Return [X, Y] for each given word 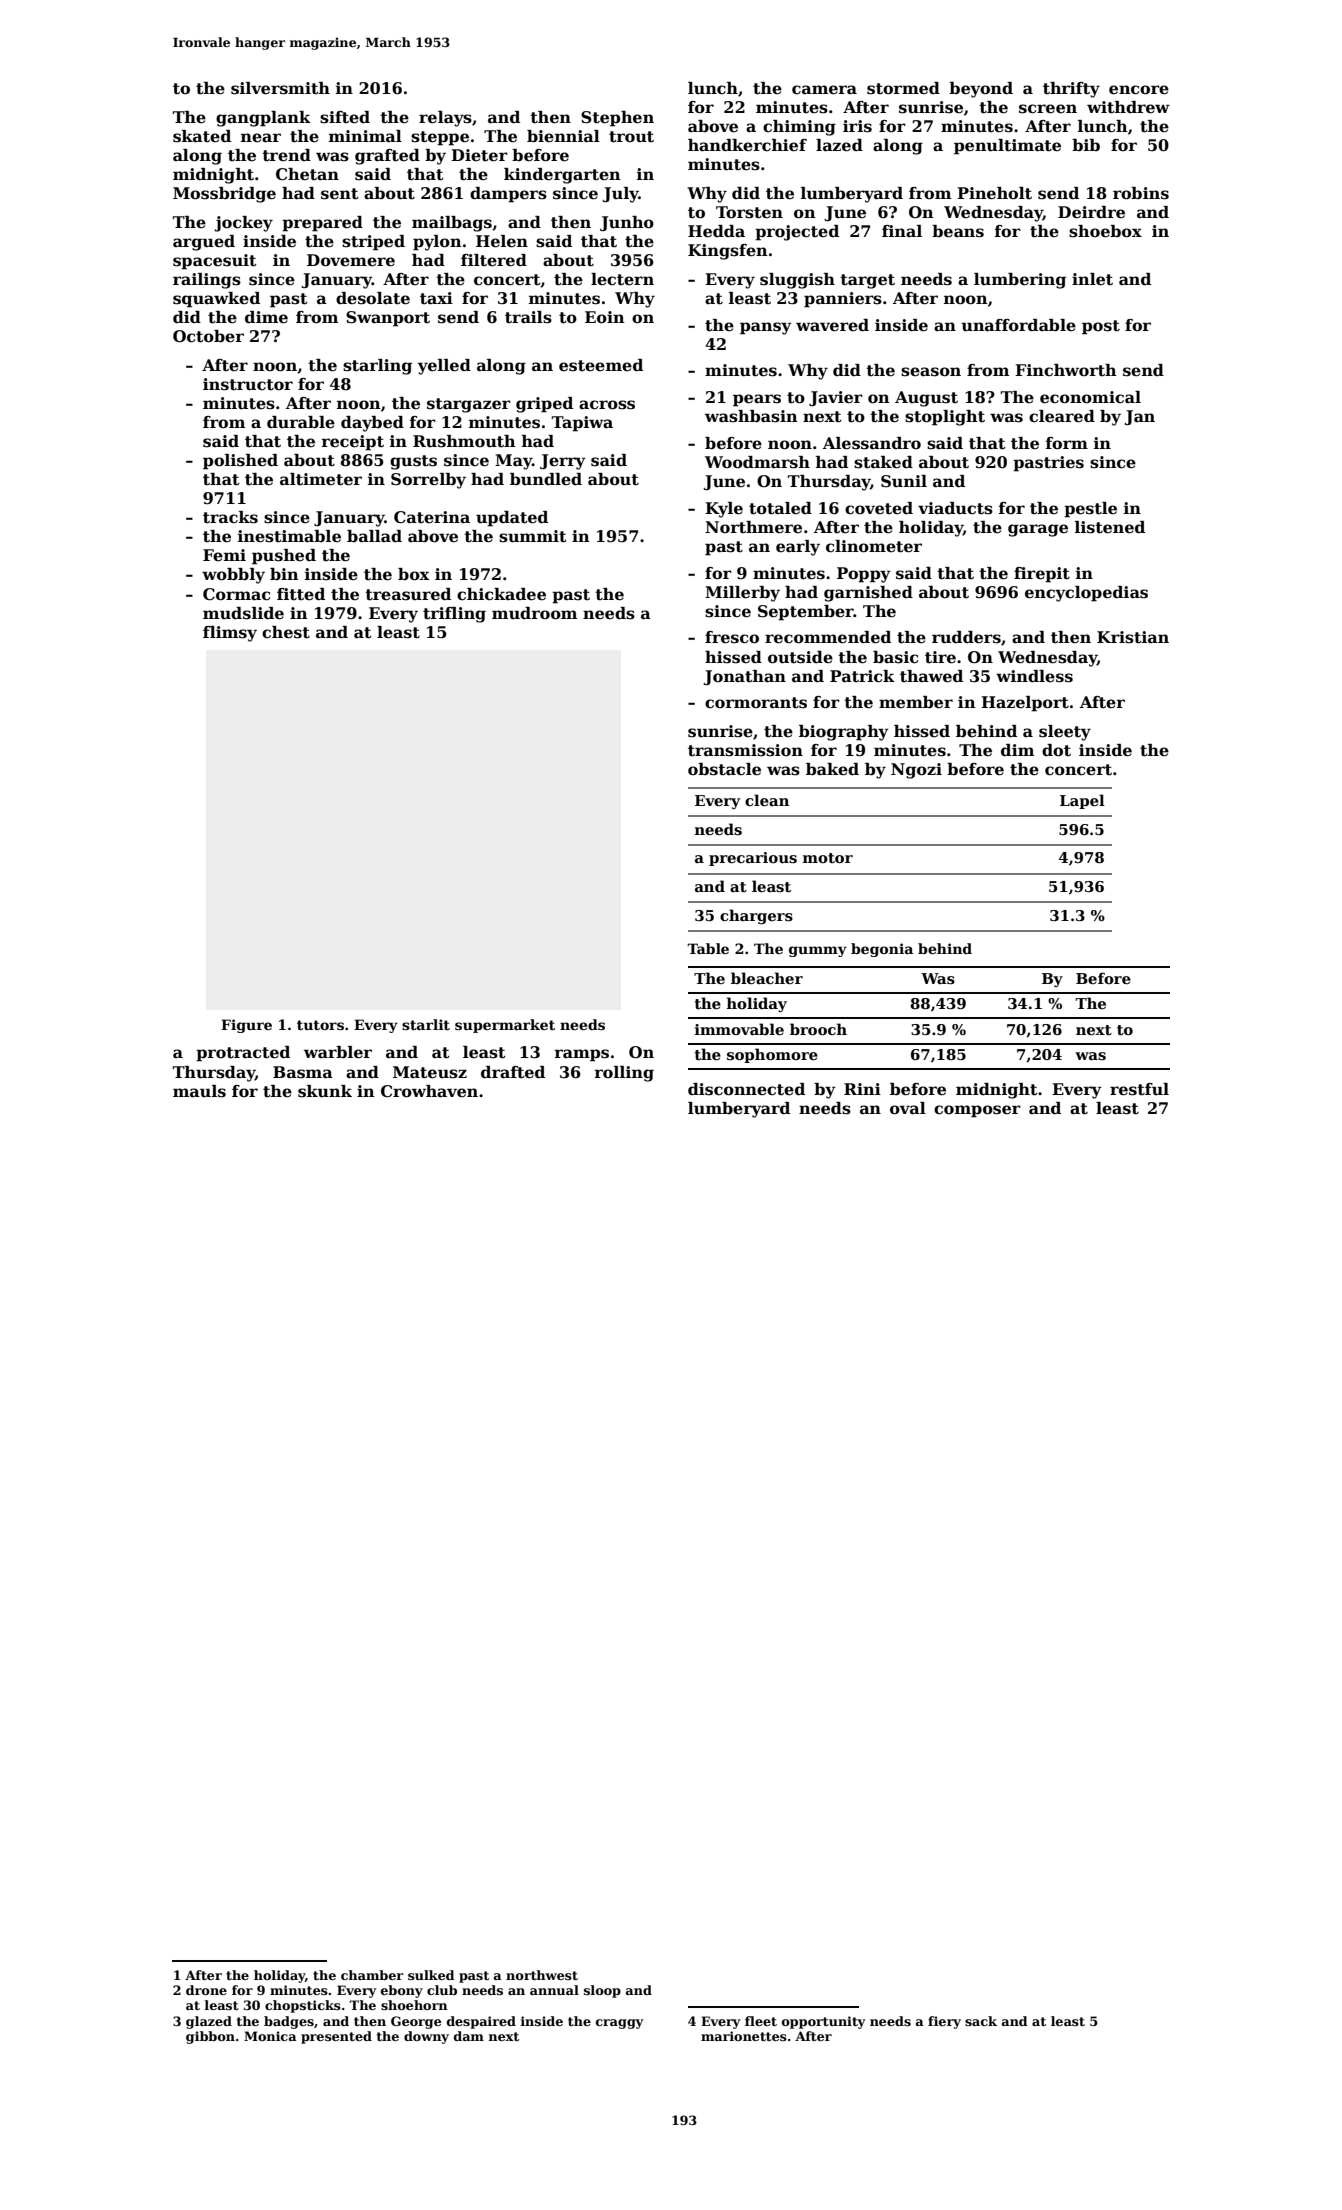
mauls [199, 1091]
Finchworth [1066, 370]
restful [1139, 1089]
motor [828, 858]
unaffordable [1018, 325]
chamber [372, 1975]
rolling [624, 1074]
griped [544, 405]
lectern [622, 279]
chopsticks [303, 2006]
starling [377, 367]
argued [204, 243]
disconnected [746, 1089]
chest [286, 632]
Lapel [1082, 801]
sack [981, 2021]
